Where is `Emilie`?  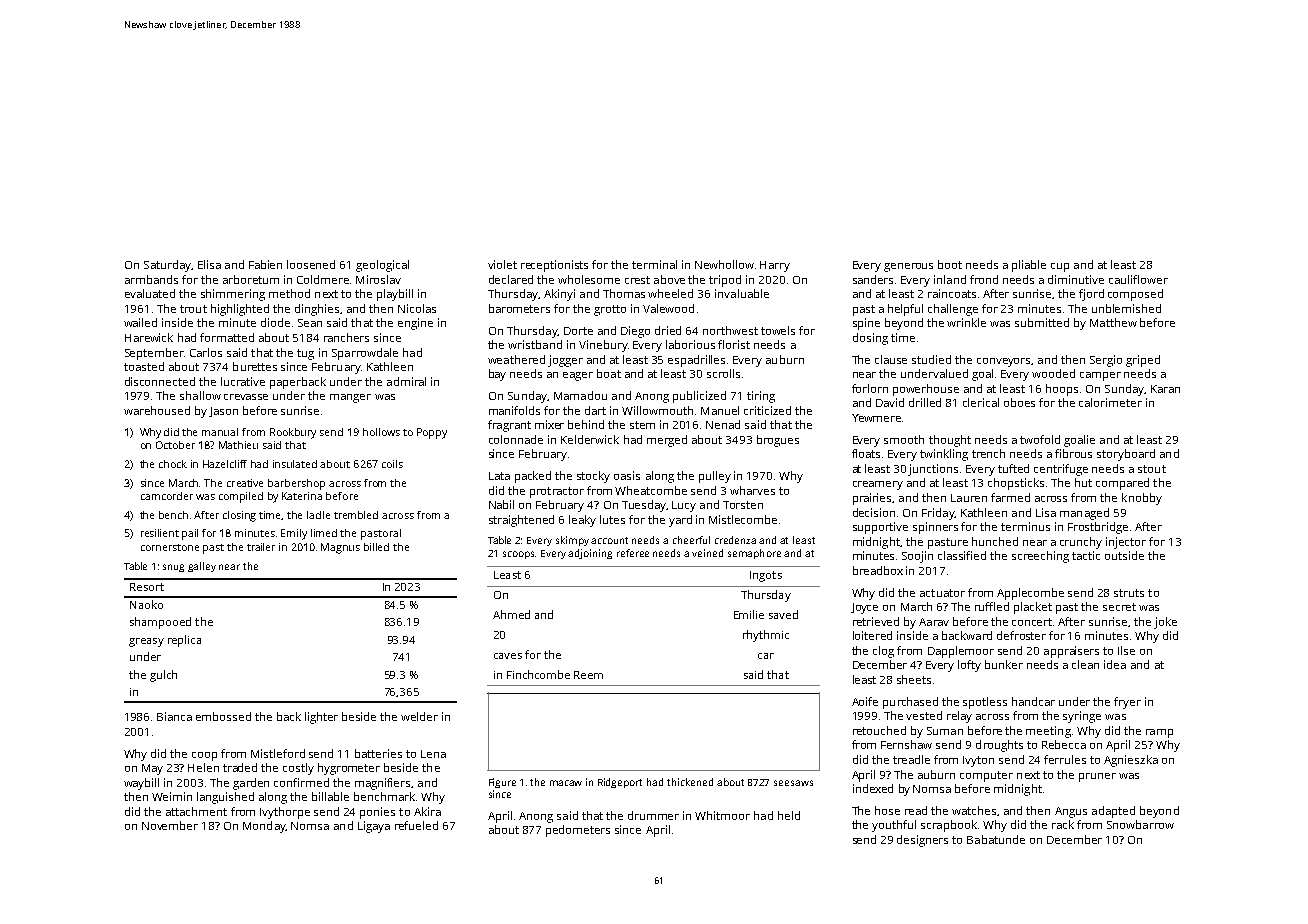
Emilie is located at coordinates (749, 614).
